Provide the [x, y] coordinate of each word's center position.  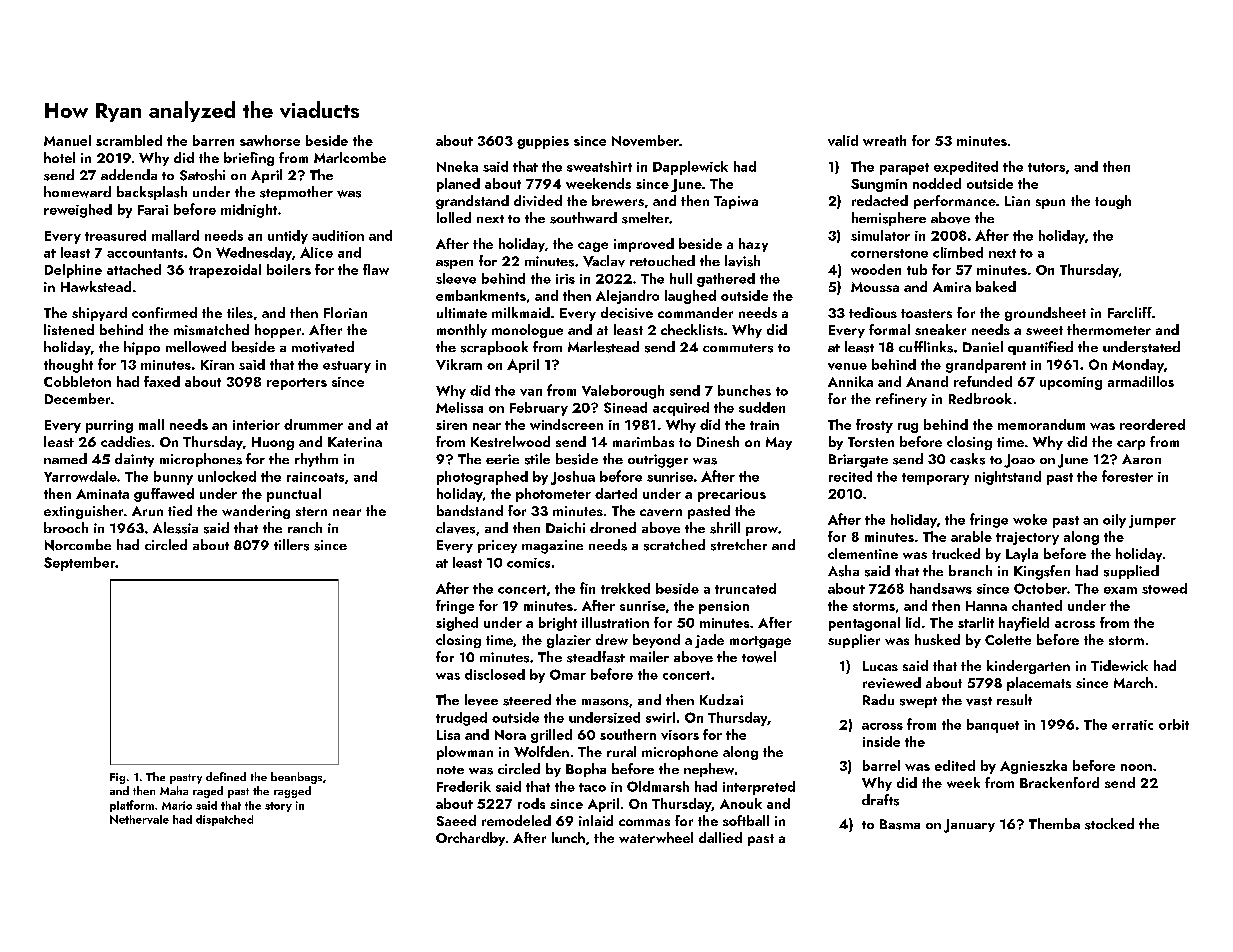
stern [311, 511]
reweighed [78, 211]
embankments [481, 295]
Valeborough [623, 392]
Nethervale [139, 819]
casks [967, 459]
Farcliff [1130, 312]
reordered [1152, 424]
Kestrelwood [510, 441]
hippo [142, 348]
